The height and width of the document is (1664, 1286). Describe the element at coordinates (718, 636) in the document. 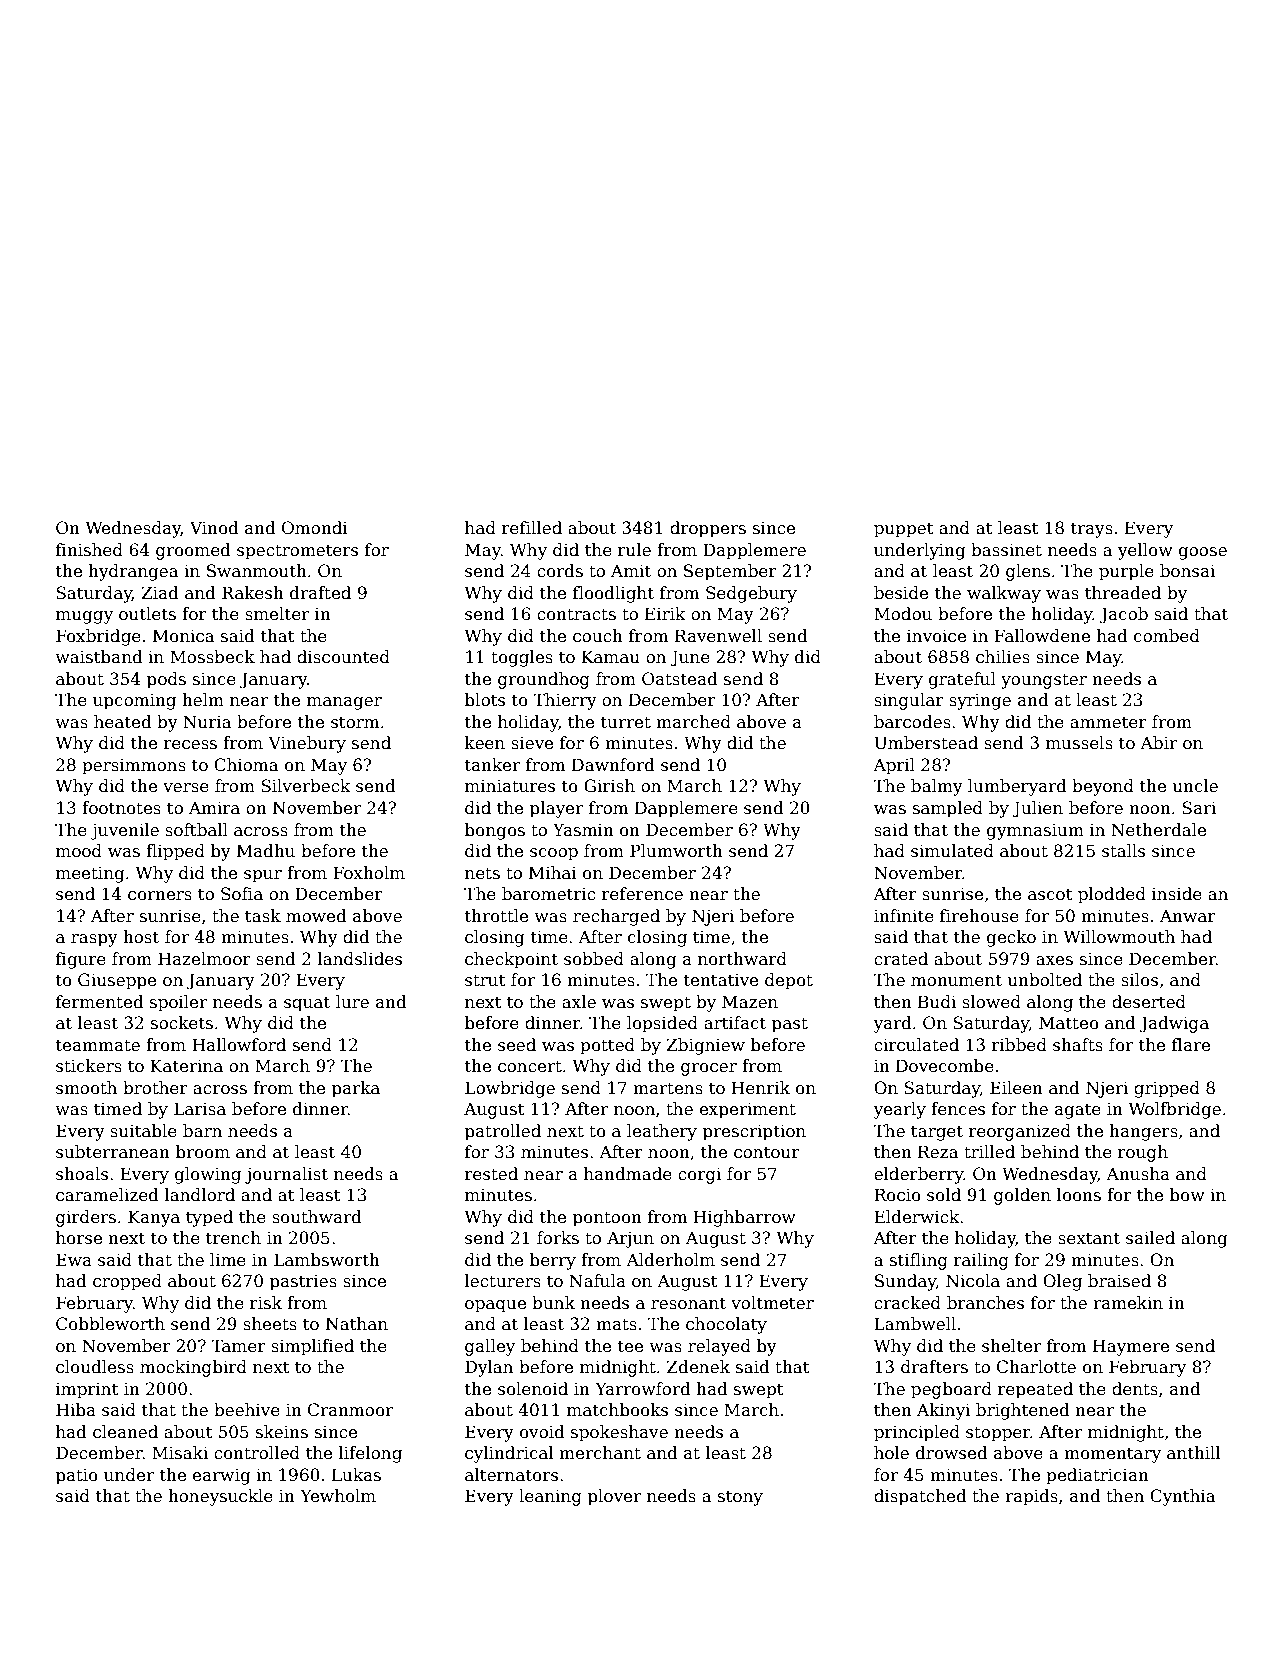

I see `Ravenwell` at that location.
